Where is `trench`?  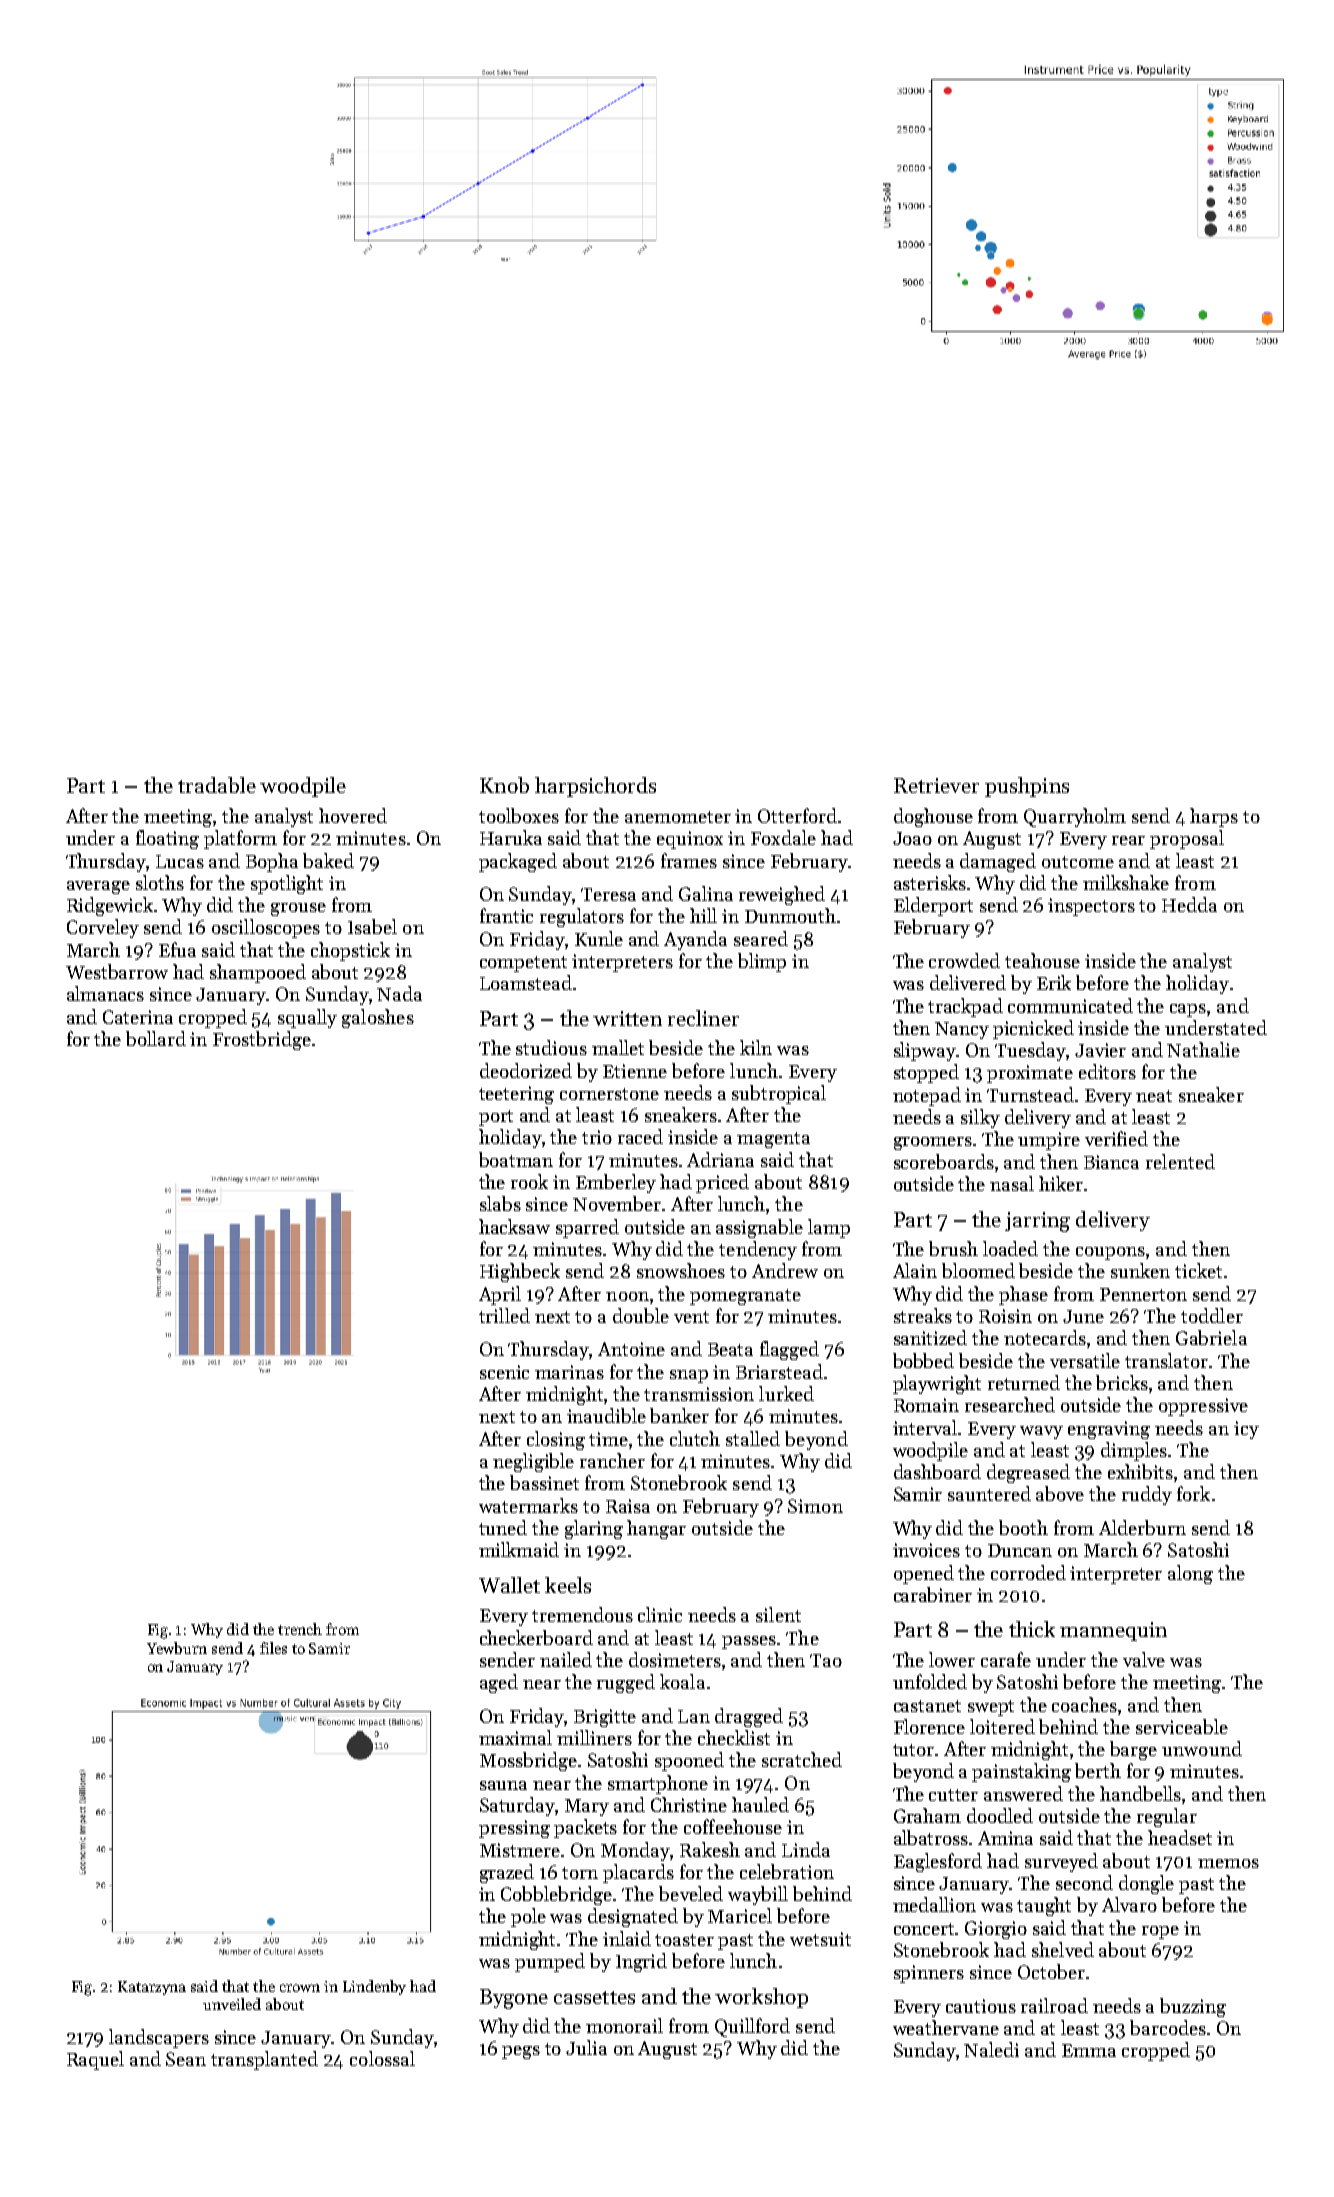
trench is located at coordinates (300, 1629).
